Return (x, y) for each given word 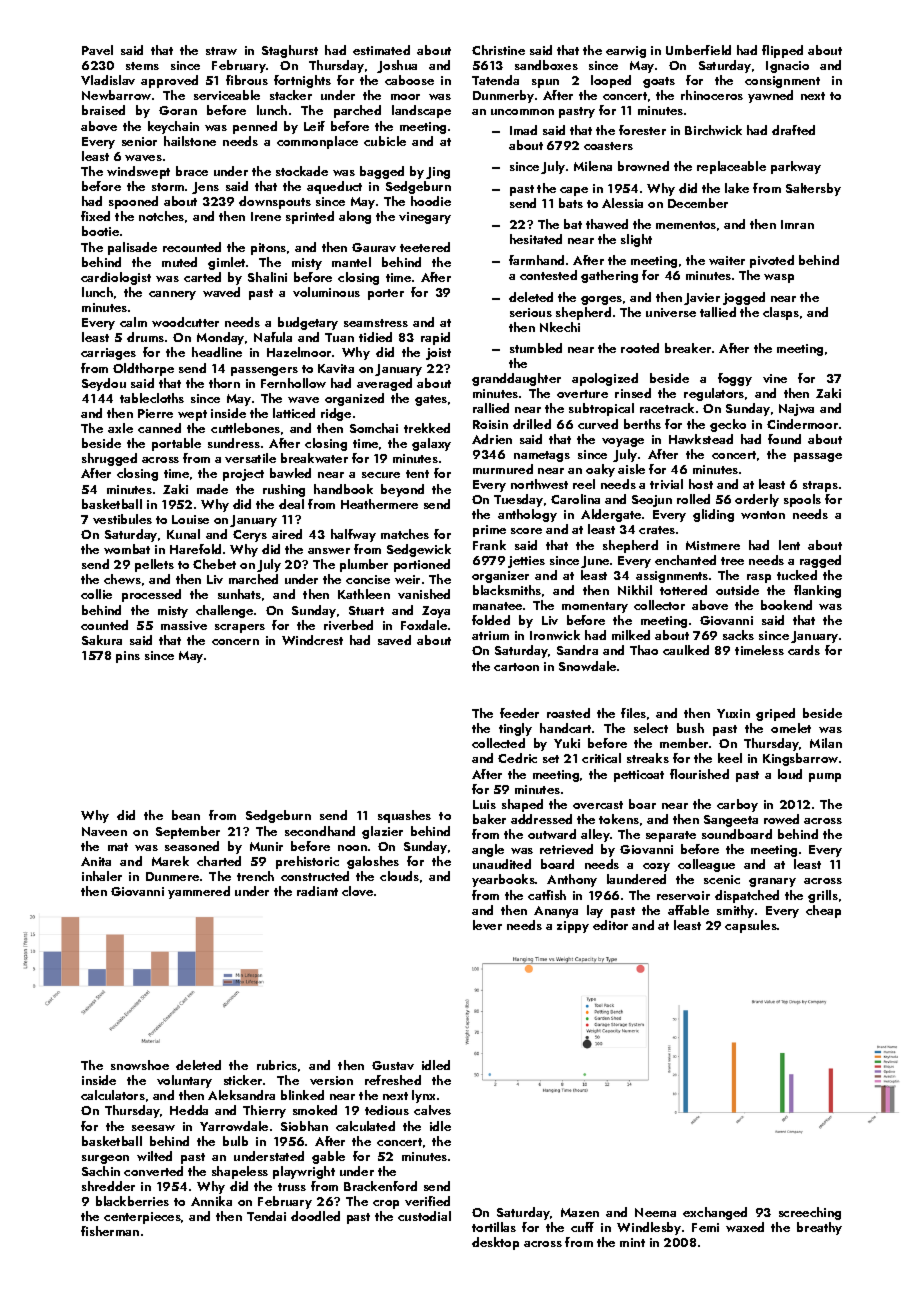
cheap (823, 911)
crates (657, 530)
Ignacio (787, 67)
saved (394, 640)
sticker (243, 1080)
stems (142, 66)
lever (487, 925)
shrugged (109, 459)
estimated (381, 50)
